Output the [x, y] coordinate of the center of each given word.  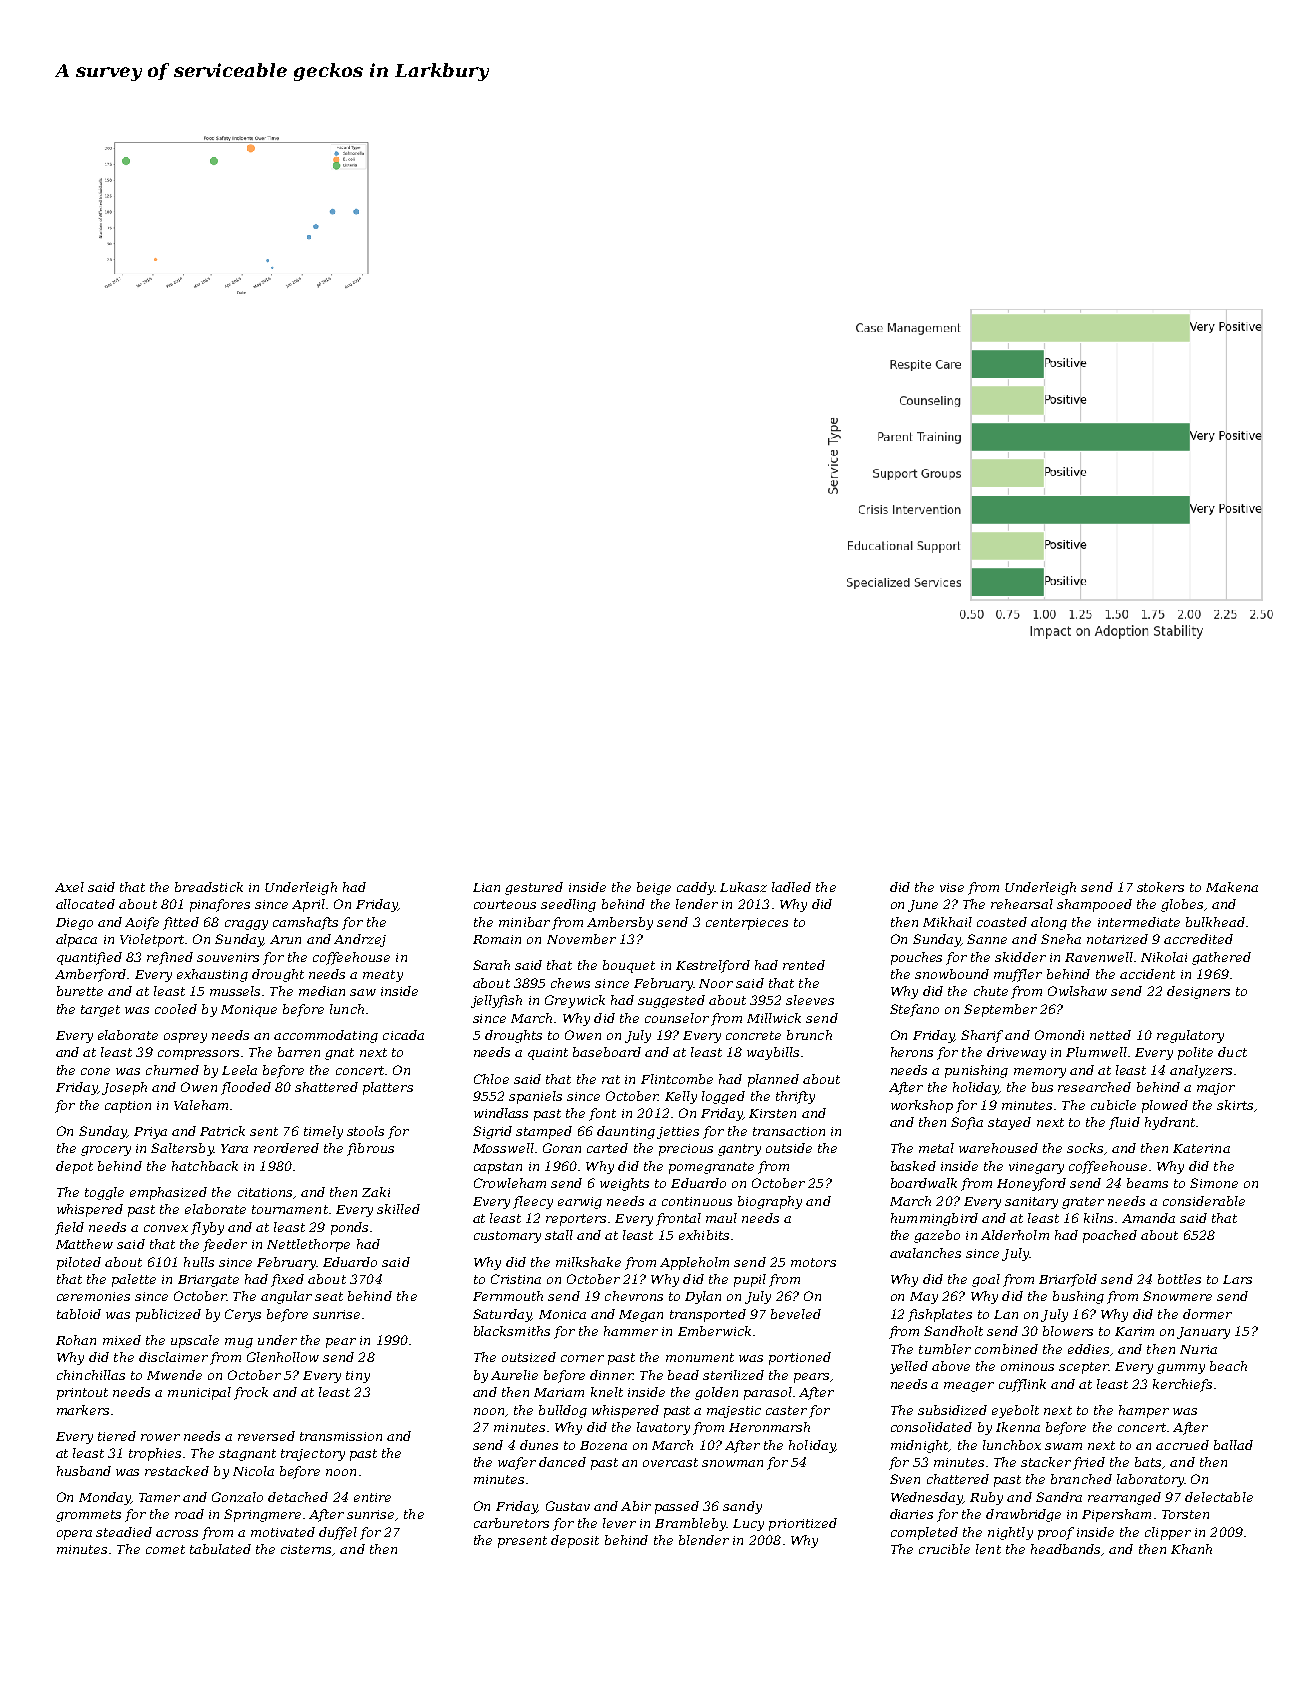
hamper [1144, 1411]
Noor [716, 983]
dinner [611, 1375]
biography [770, 1202]
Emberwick [714, 1331]
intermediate [1139, 922]
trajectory [313, 1455]
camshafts [305, 923]
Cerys [243, 1315]
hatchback [205, 1166]
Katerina [1201, 1148]
